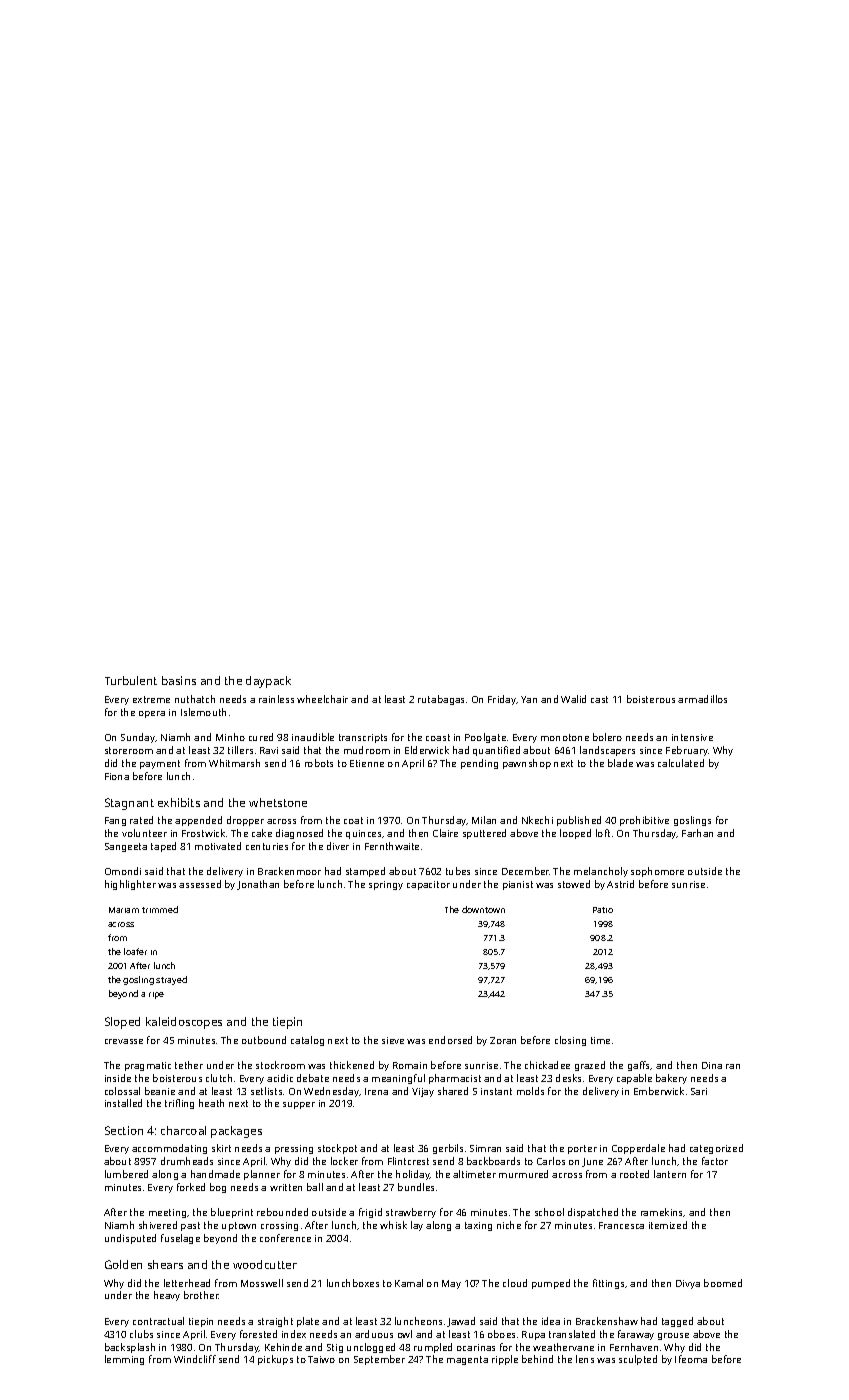 The height and width of the screenshot is (1400, 849). I want to click on Islemouth, so click(203, 712).
